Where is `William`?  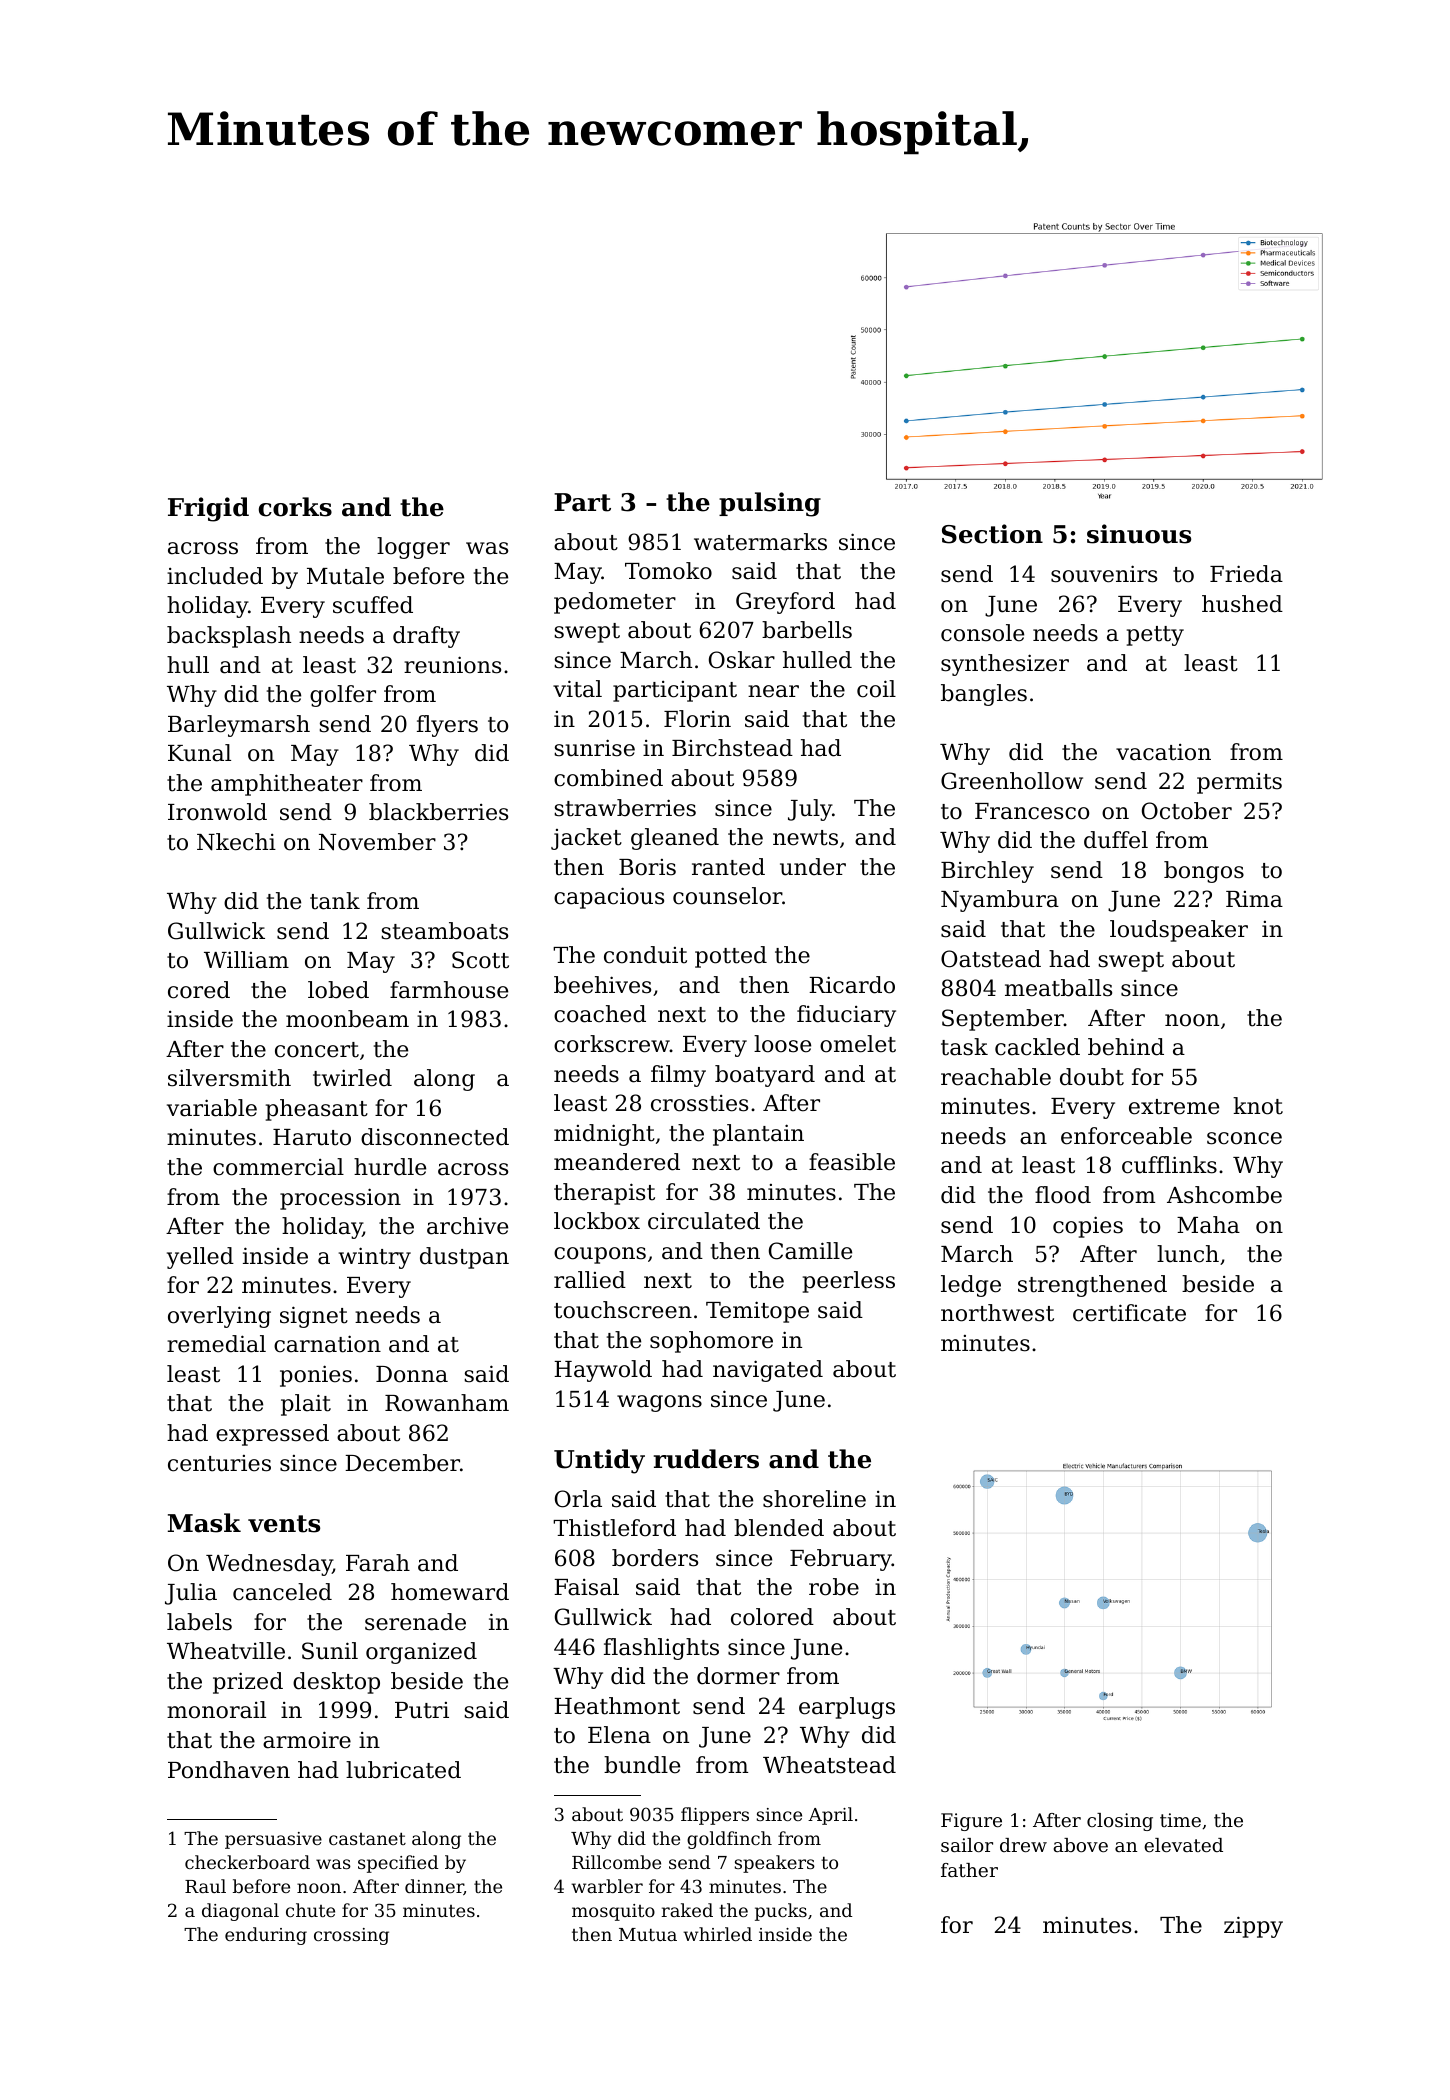
William is located at coordinates (246, 960).
